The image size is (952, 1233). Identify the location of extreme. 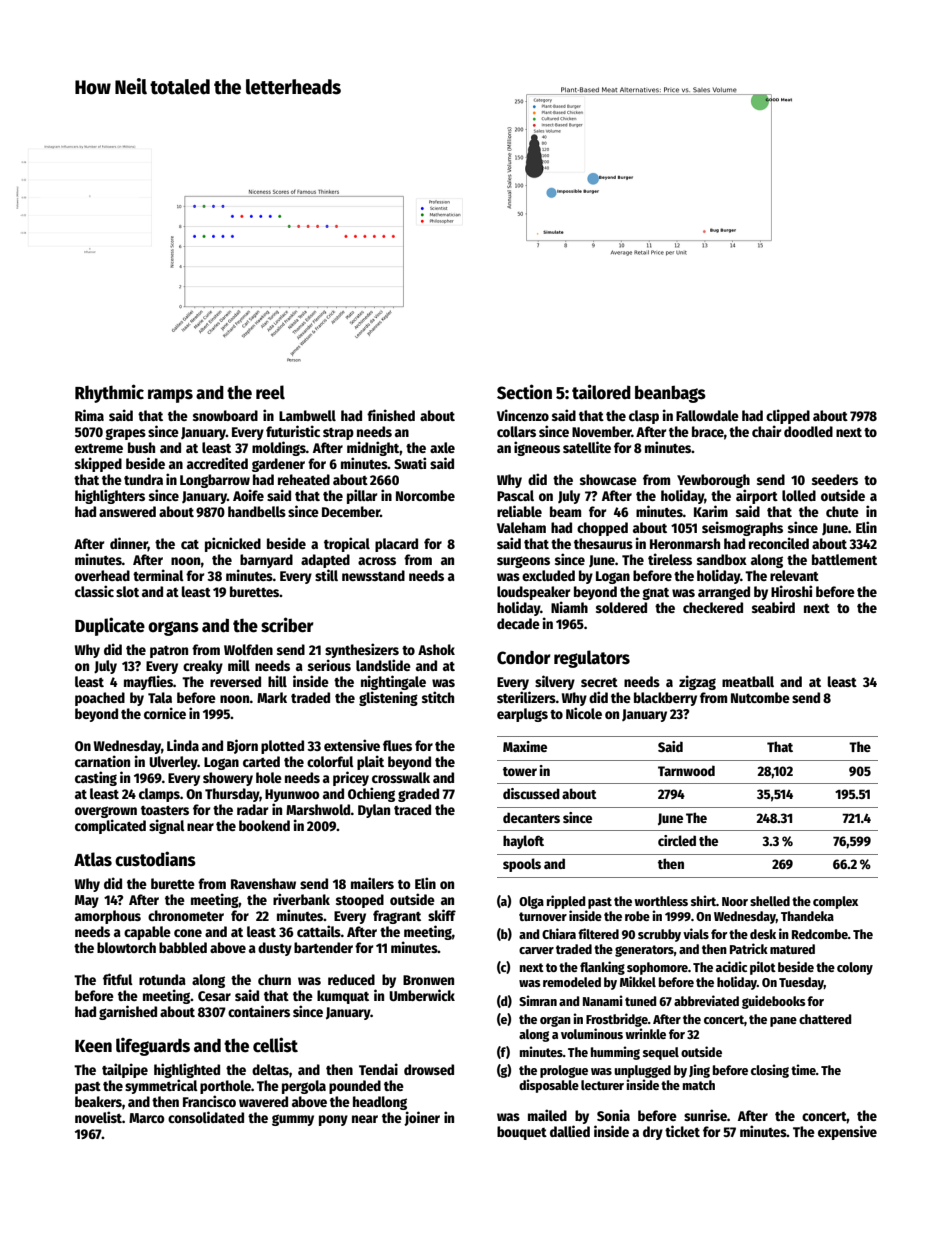
(99, 448).
